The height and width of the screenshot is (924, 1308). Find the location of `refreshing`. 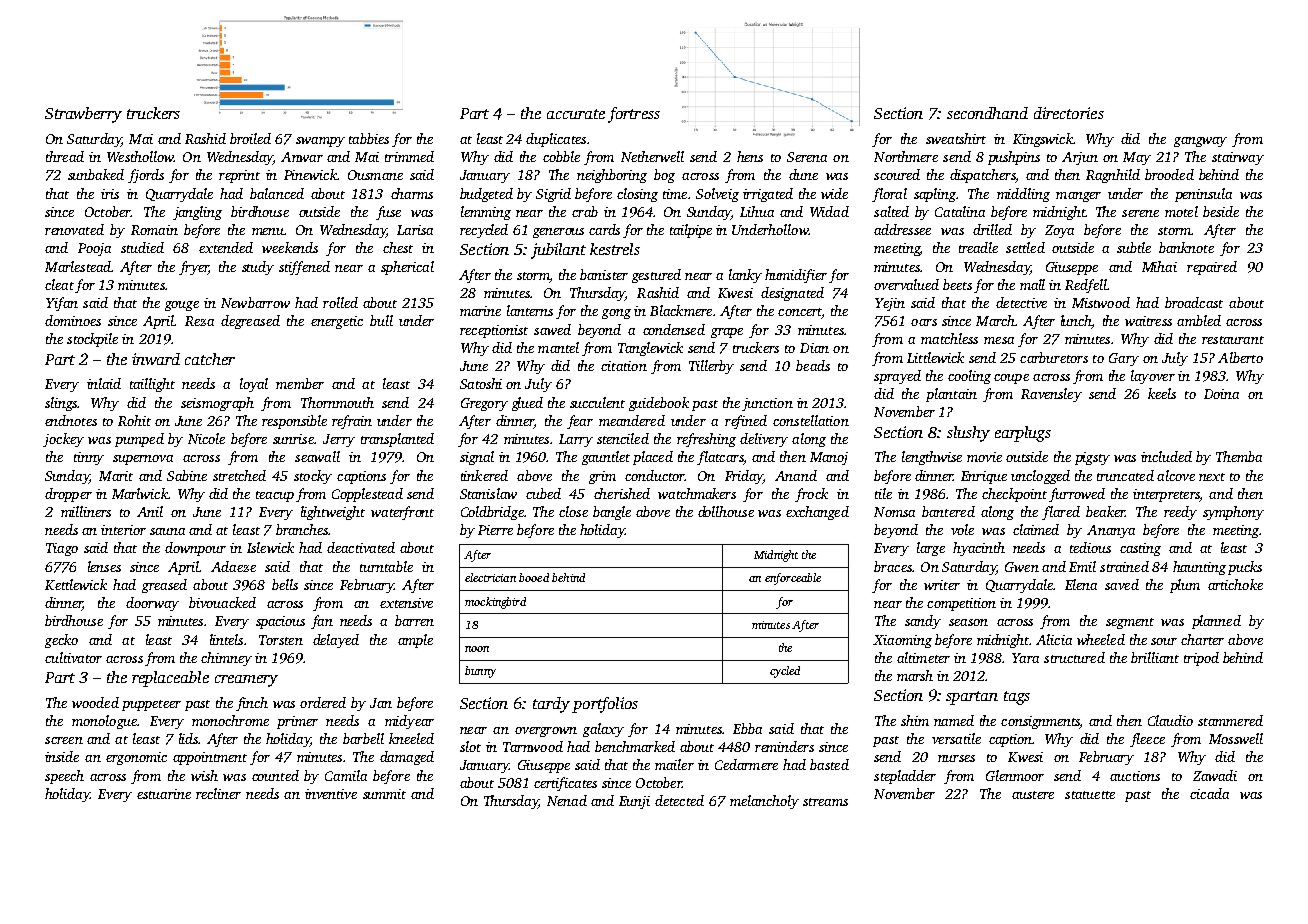

refreshing is located at coordinates (706, 440).
